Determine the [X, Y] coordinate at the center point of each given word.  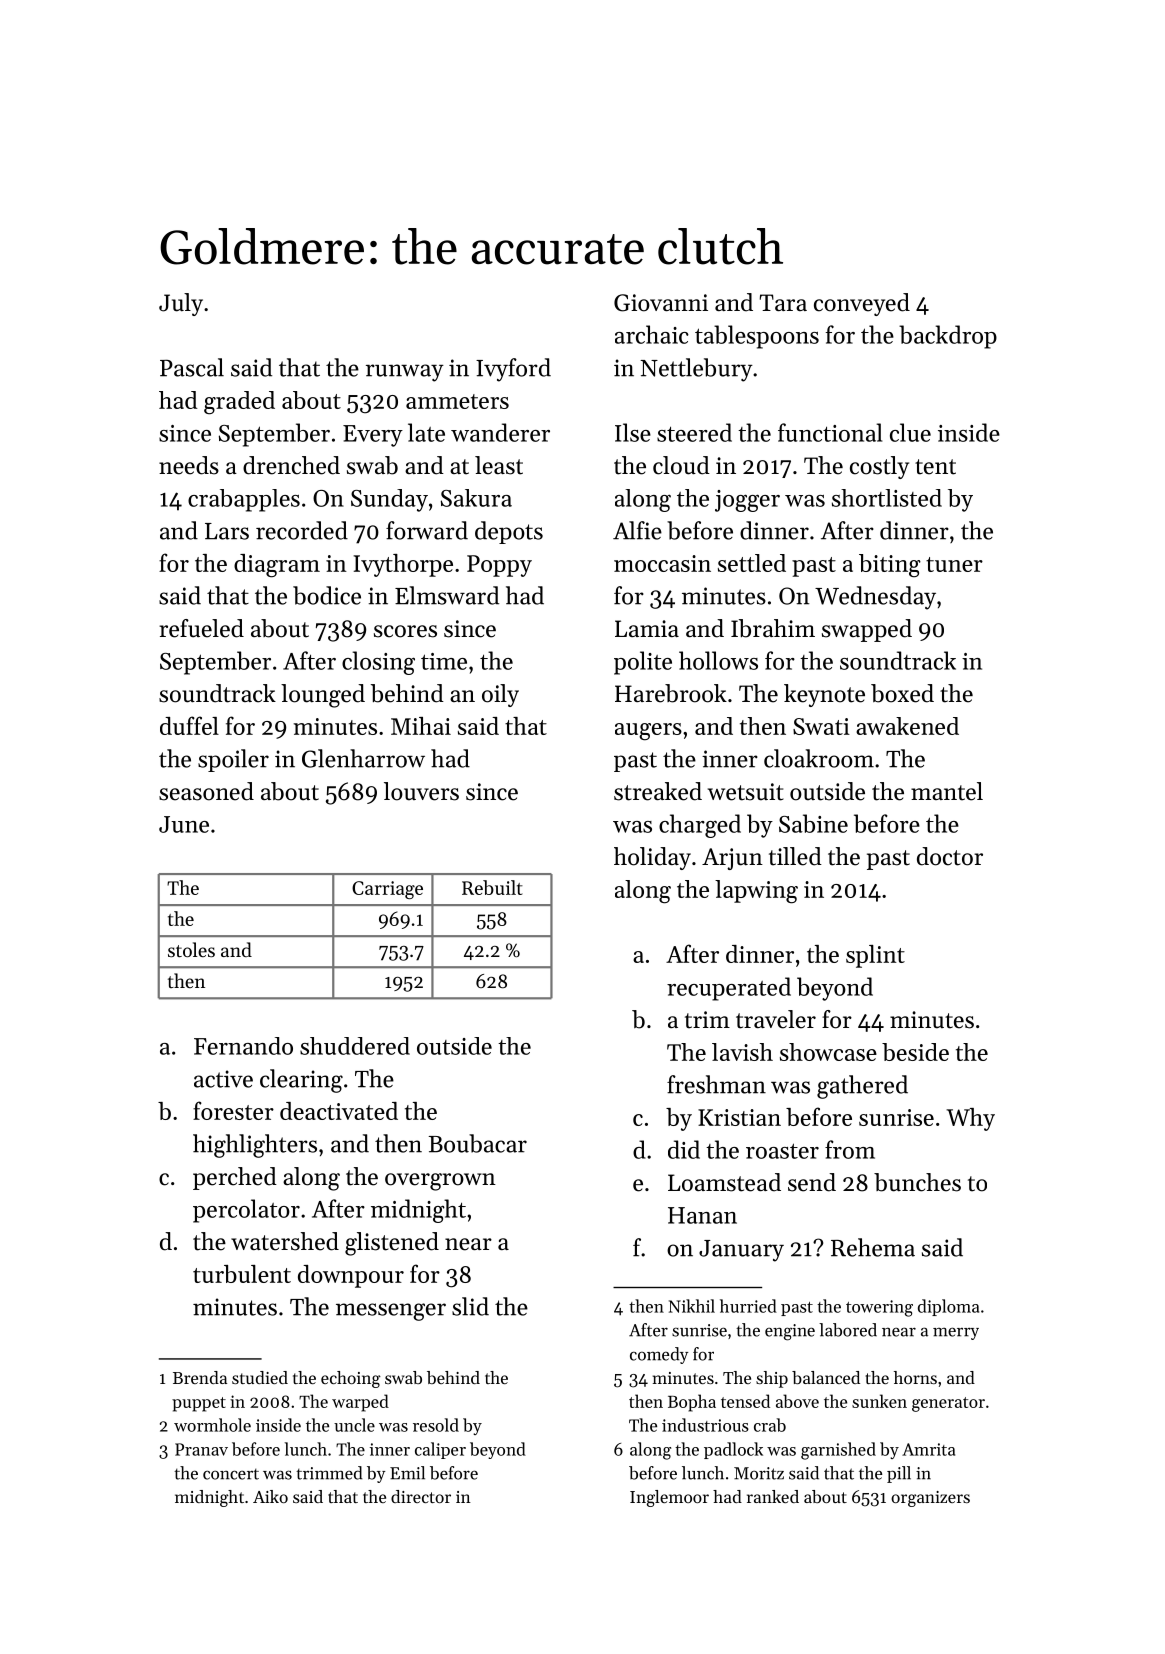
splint [875, 956]
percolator [246, 1211]
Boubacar [478, 1143]
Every [373, 436]
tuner [954, 564]
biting [890, 565]
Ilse [633, 432]
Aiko [270, 1496]
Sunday [389, 500]
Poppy [499, 566]
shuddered [355, 1046]
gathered [862, 1087]
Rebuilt [492, 887]
